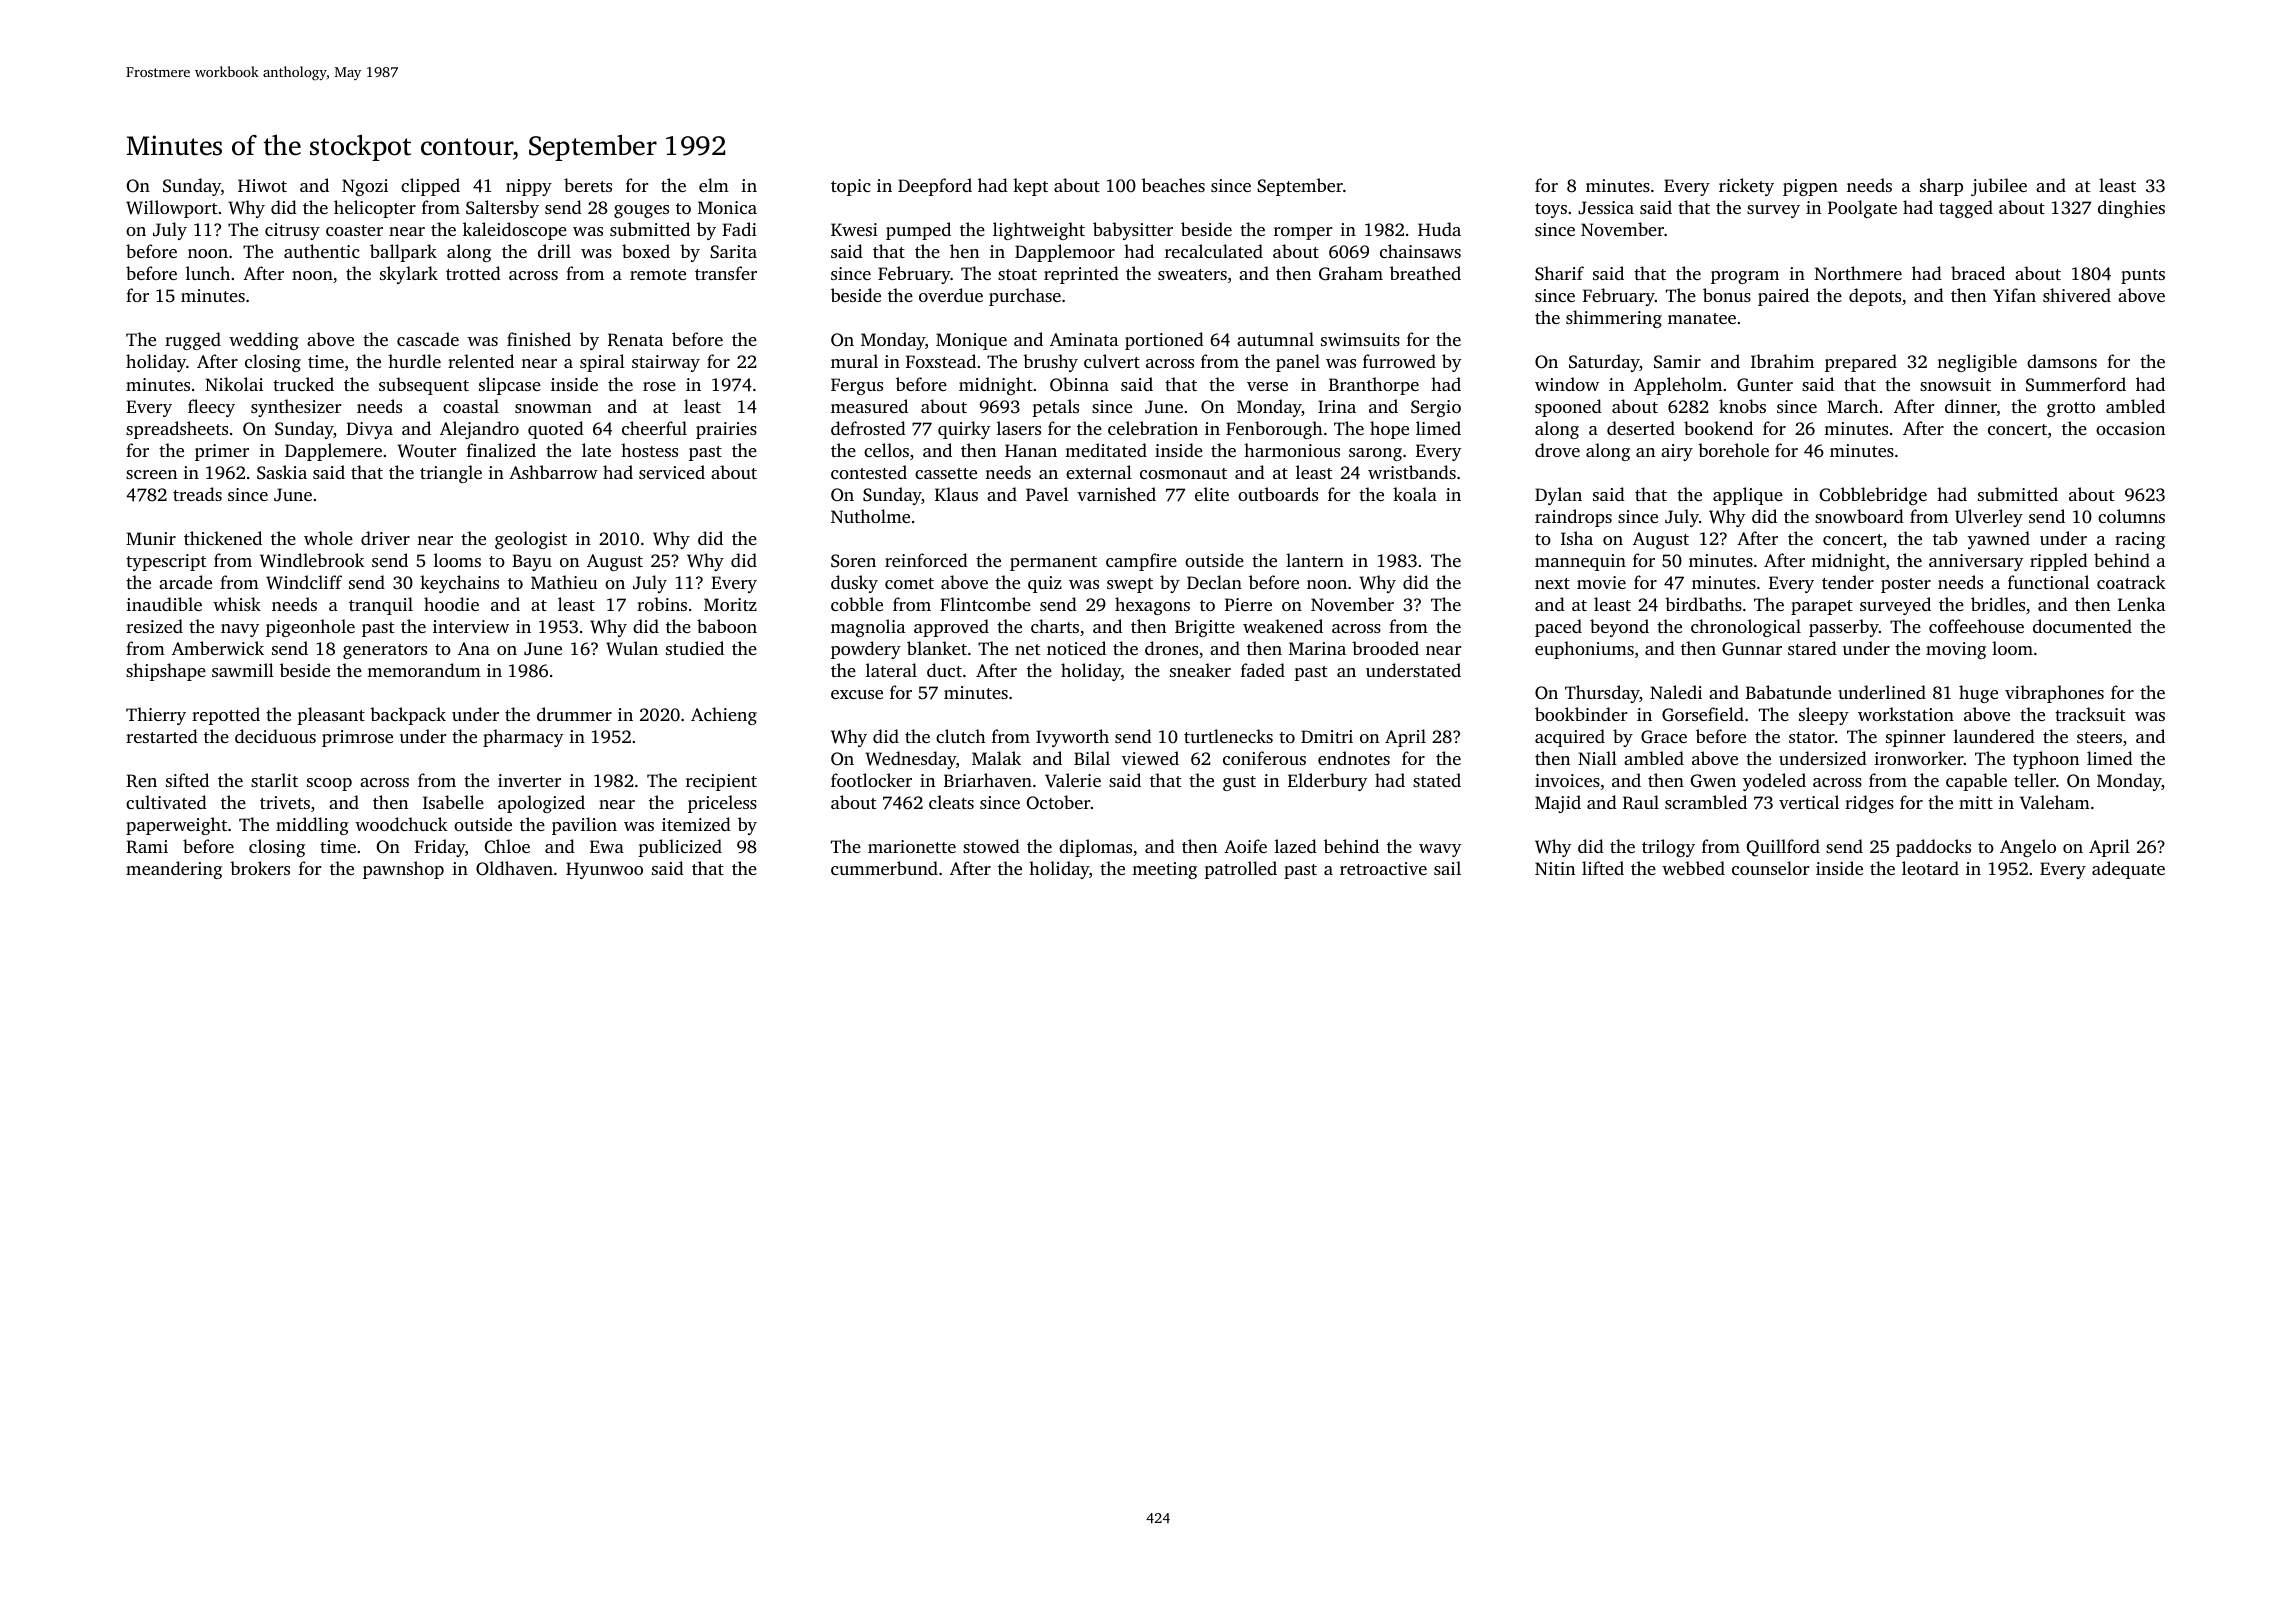 Image resolution: width=2292 pixels, height=1620 pixels. Describe the element at coordinates (1746, 187) in the page. I see `rickety` at that location.
